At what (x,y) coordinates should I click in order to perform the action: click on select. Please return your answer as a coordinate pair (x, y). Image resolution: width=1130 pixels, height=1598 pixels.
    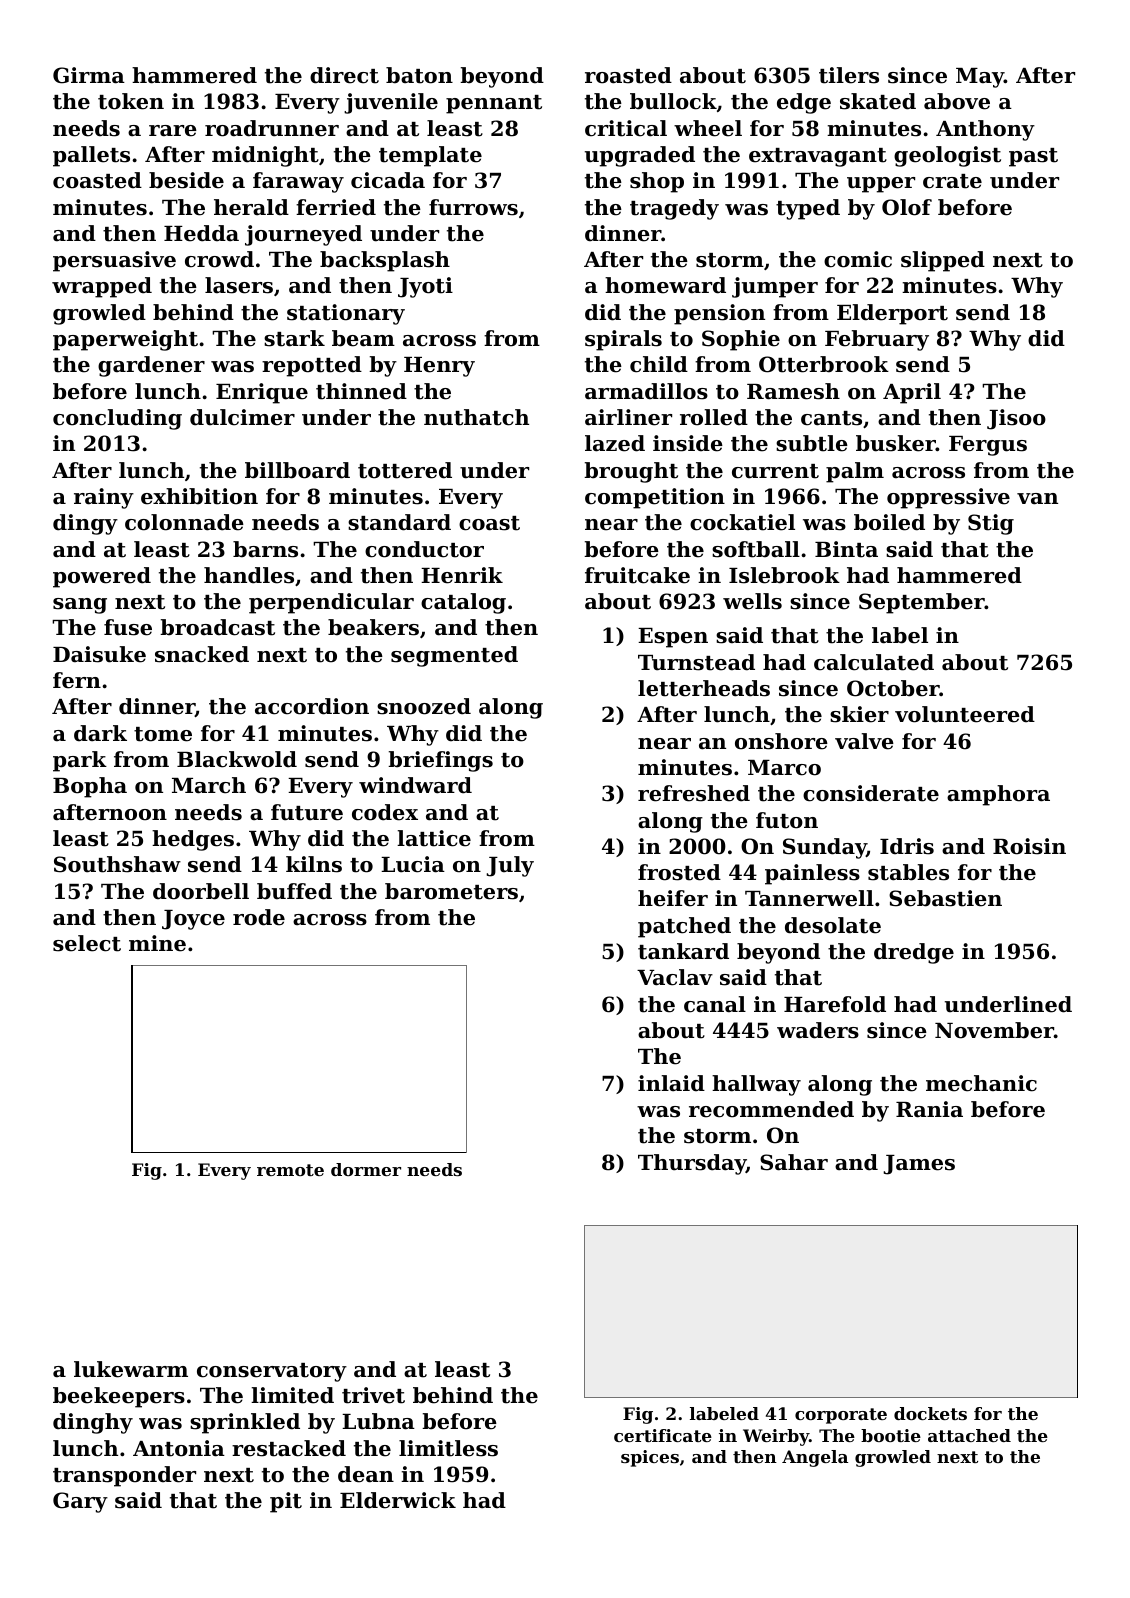
    Looking at the image, I should click on (87, 943).
